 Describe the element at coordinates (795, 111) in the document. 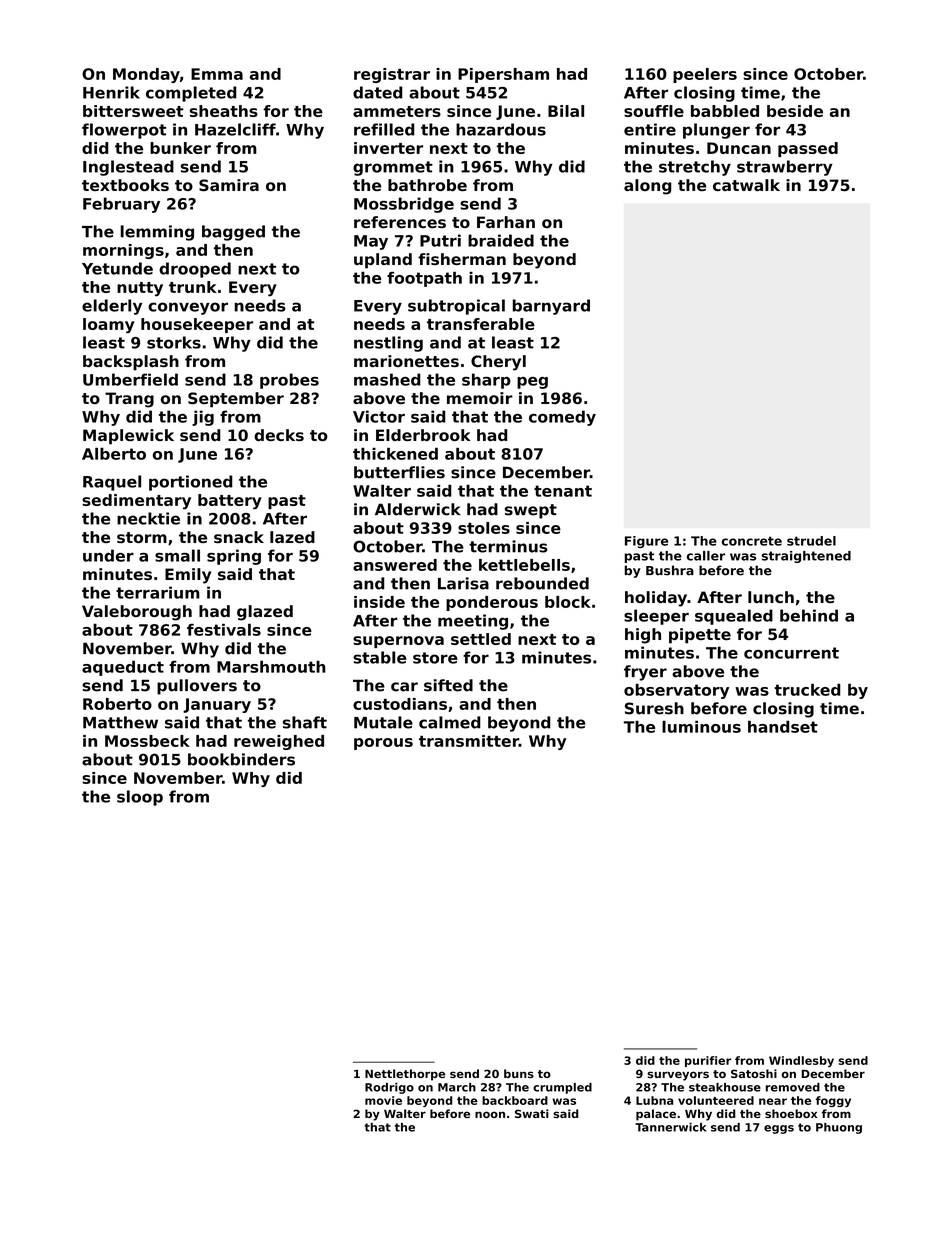

I see `beside` at that location.
